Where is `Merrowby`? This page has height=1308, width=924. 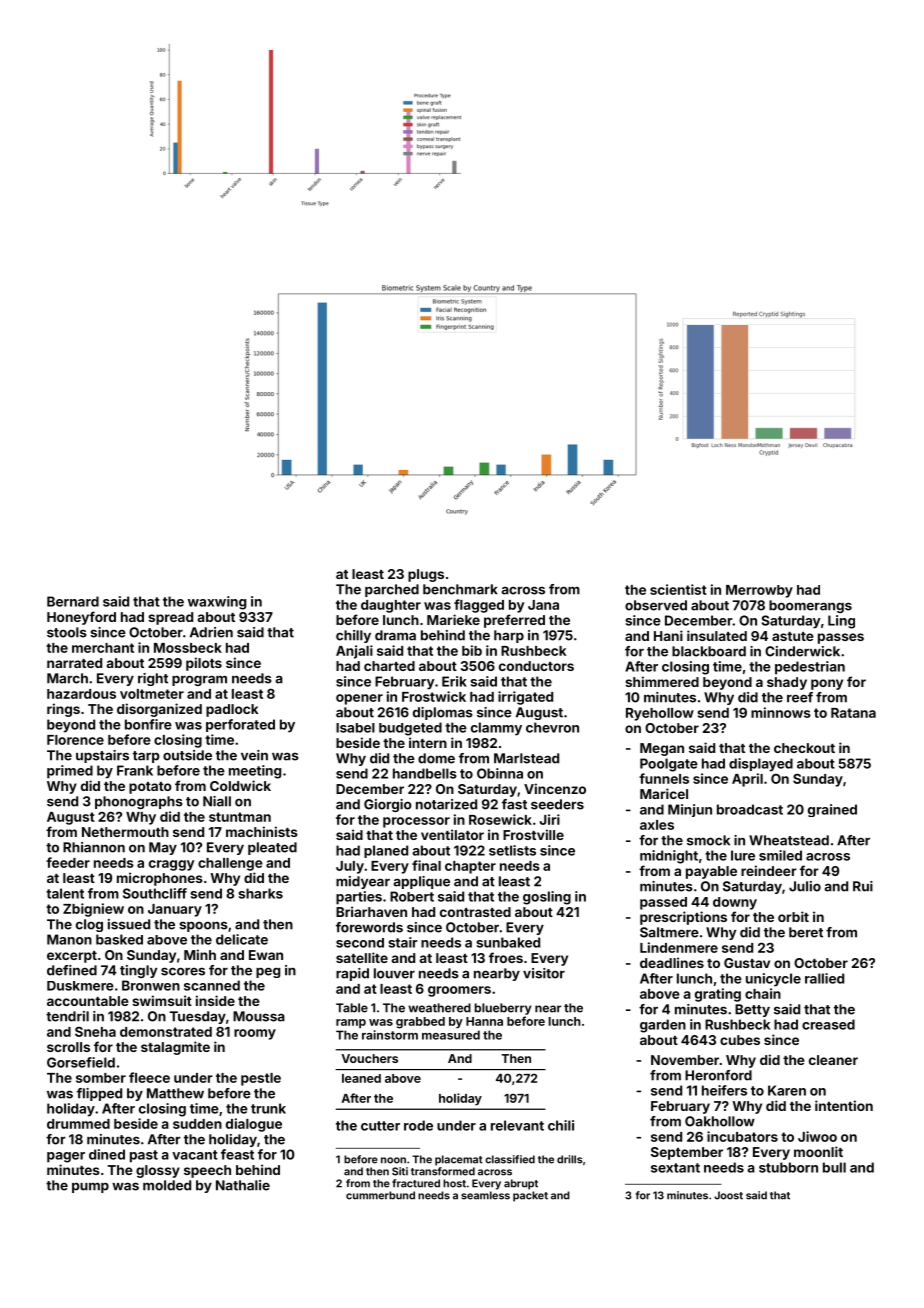
Merrowby is located at coordinates (759, 591).
